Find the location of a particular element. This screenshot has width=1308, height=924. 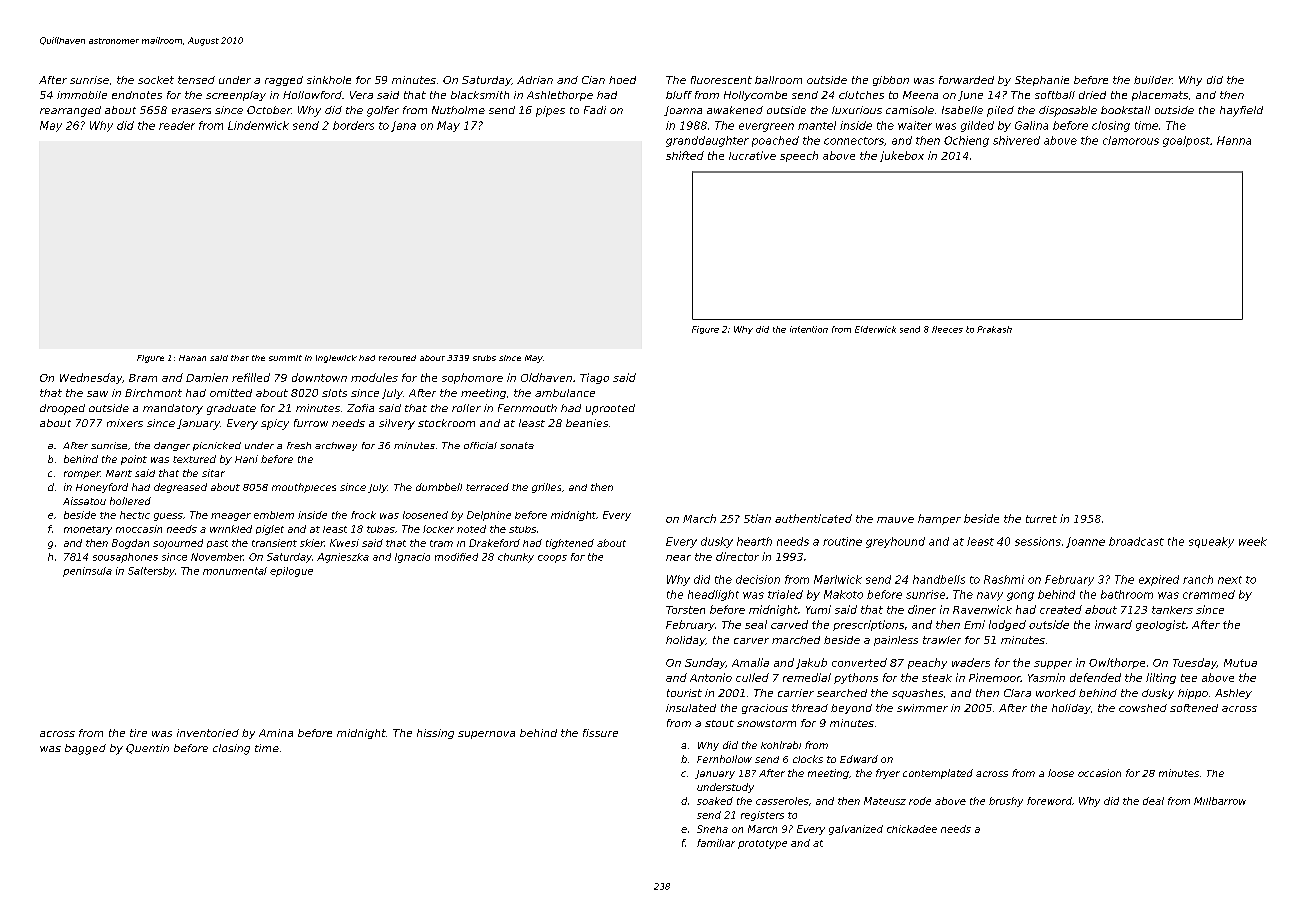

prototype is located at coordinates (762, 844).
